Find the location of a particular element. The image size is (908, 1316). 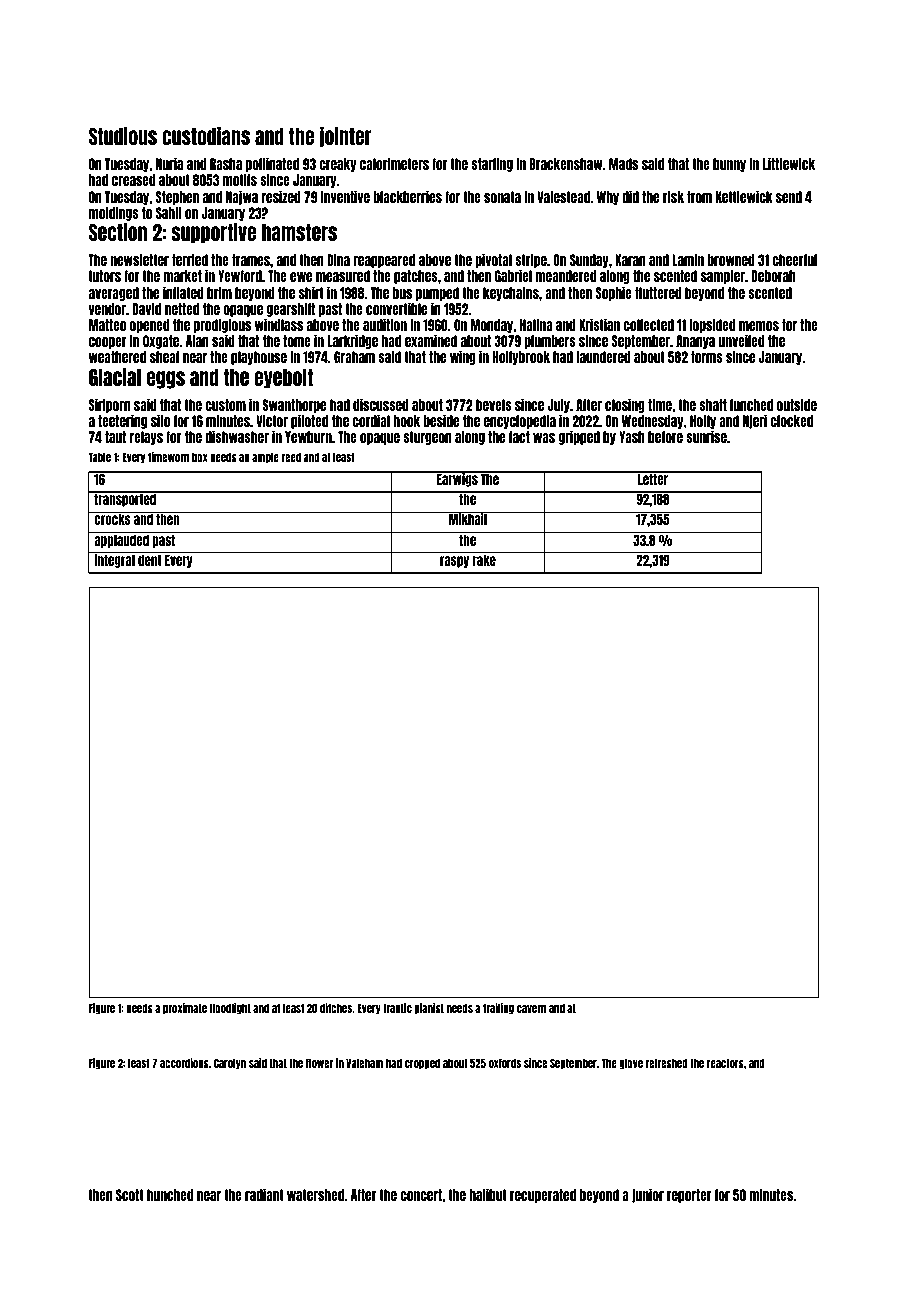

raspy is located at coordinates (454, 562).
